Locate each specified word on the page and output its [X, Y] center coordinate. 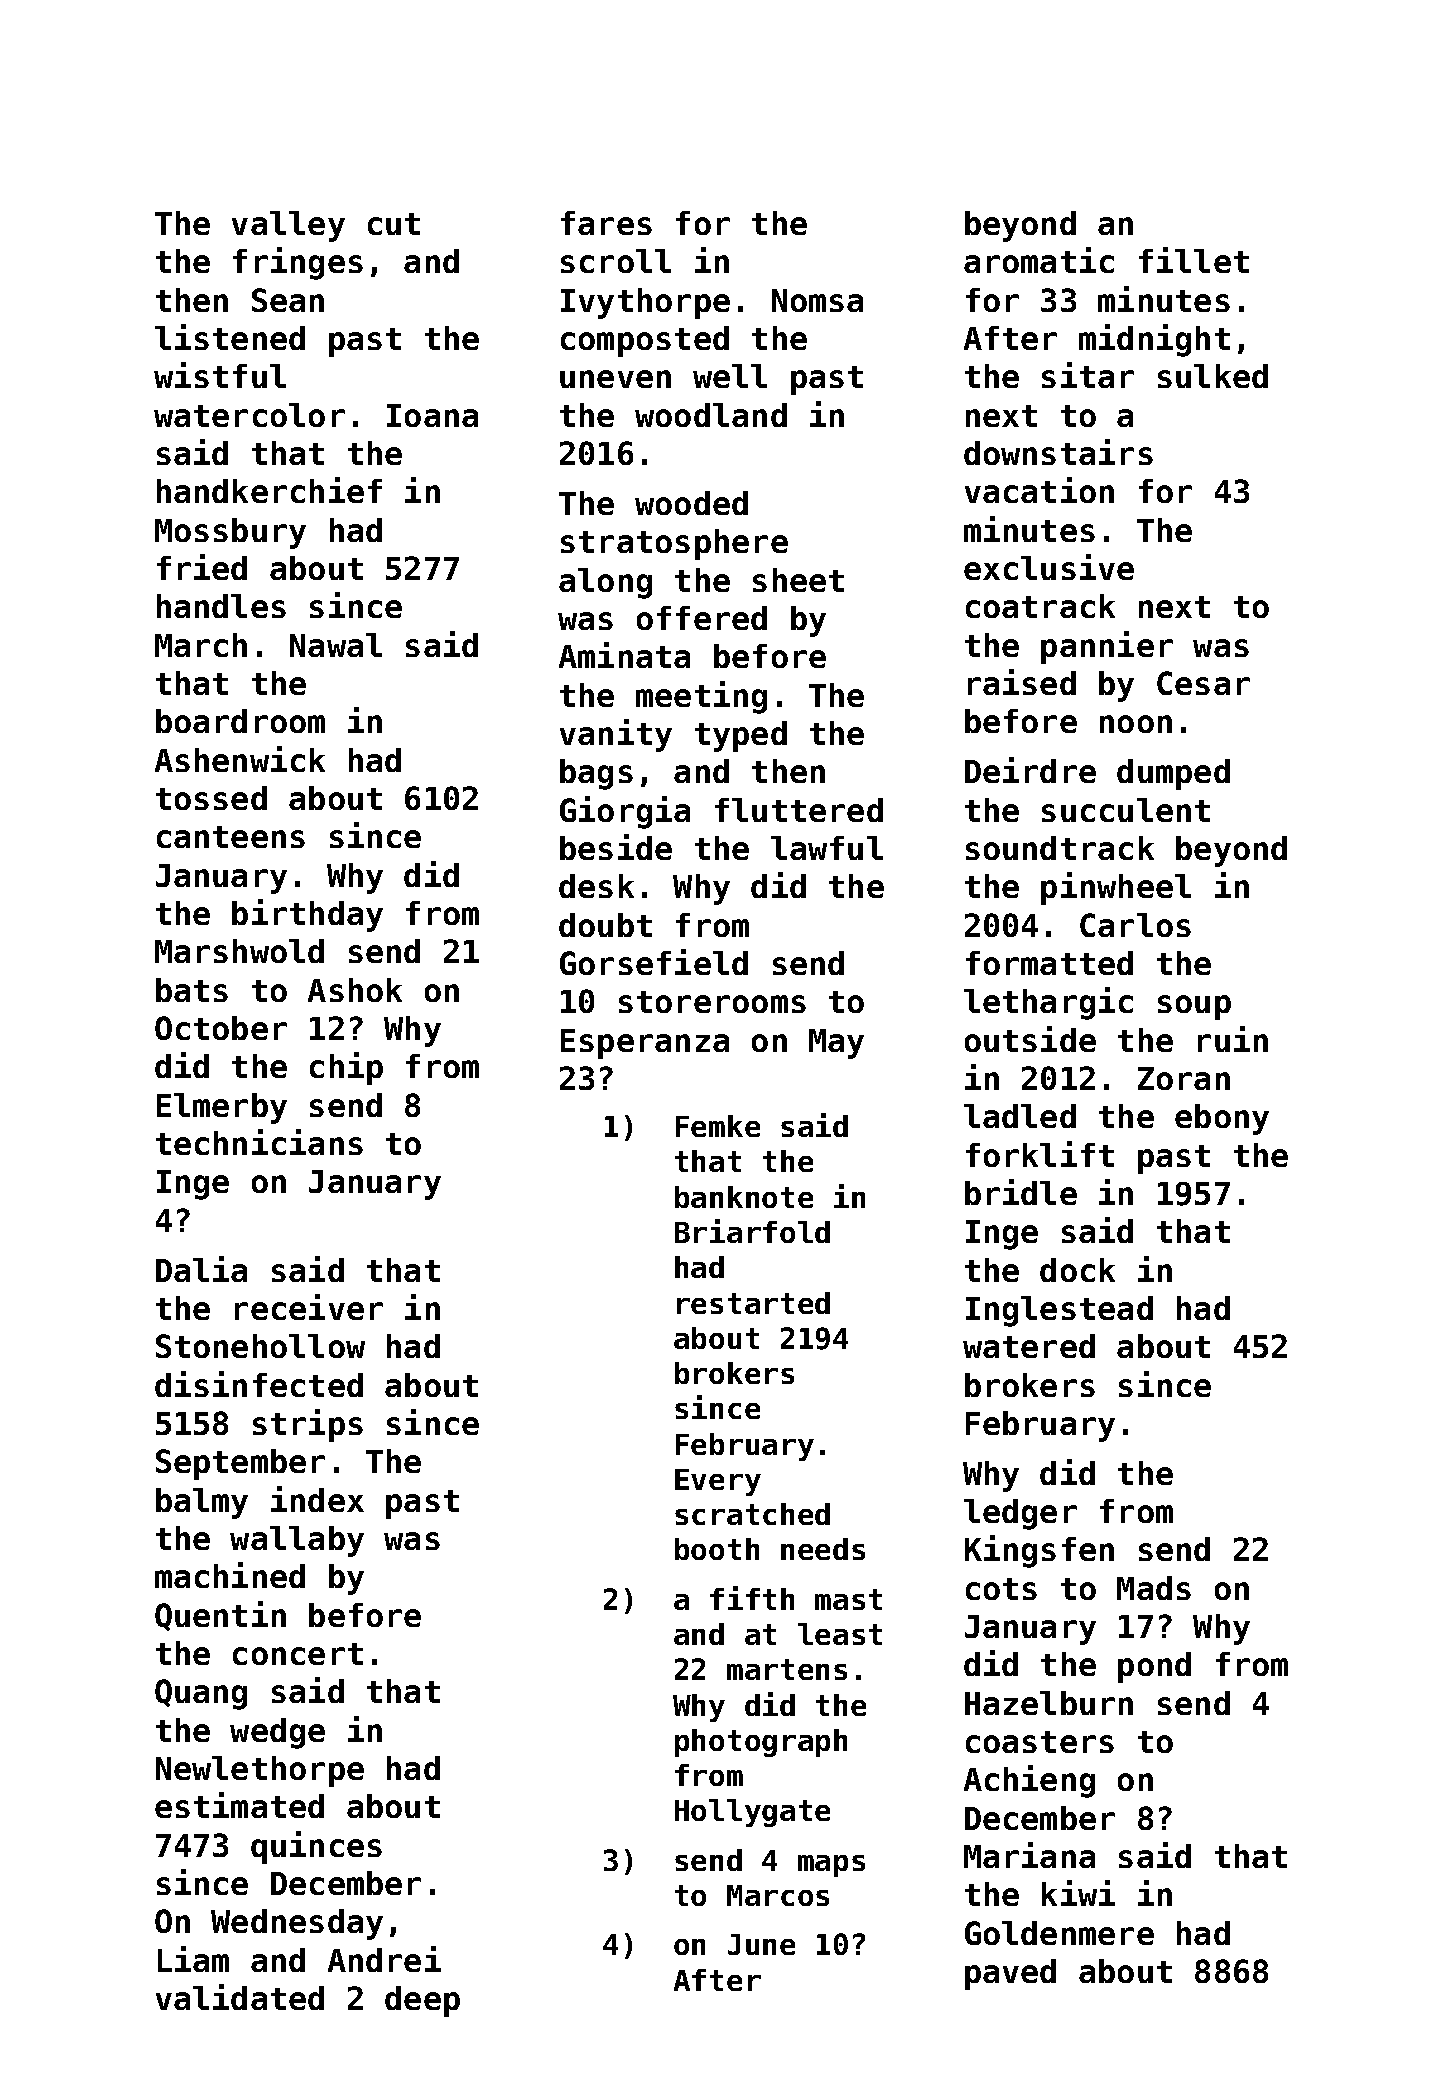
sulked [1213, 376]
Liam [193, 1959]
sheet [798, 580]
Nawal [336, 645]
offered [702, 618]
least [840, 1634]
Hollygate [752, 1813]
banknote [744, 1197]
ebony [1222, 1119]
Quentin [220, 1616]
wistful [220, 375]
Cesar [1203, 683]
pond [1154, 1667]
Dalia [201, 1269]
